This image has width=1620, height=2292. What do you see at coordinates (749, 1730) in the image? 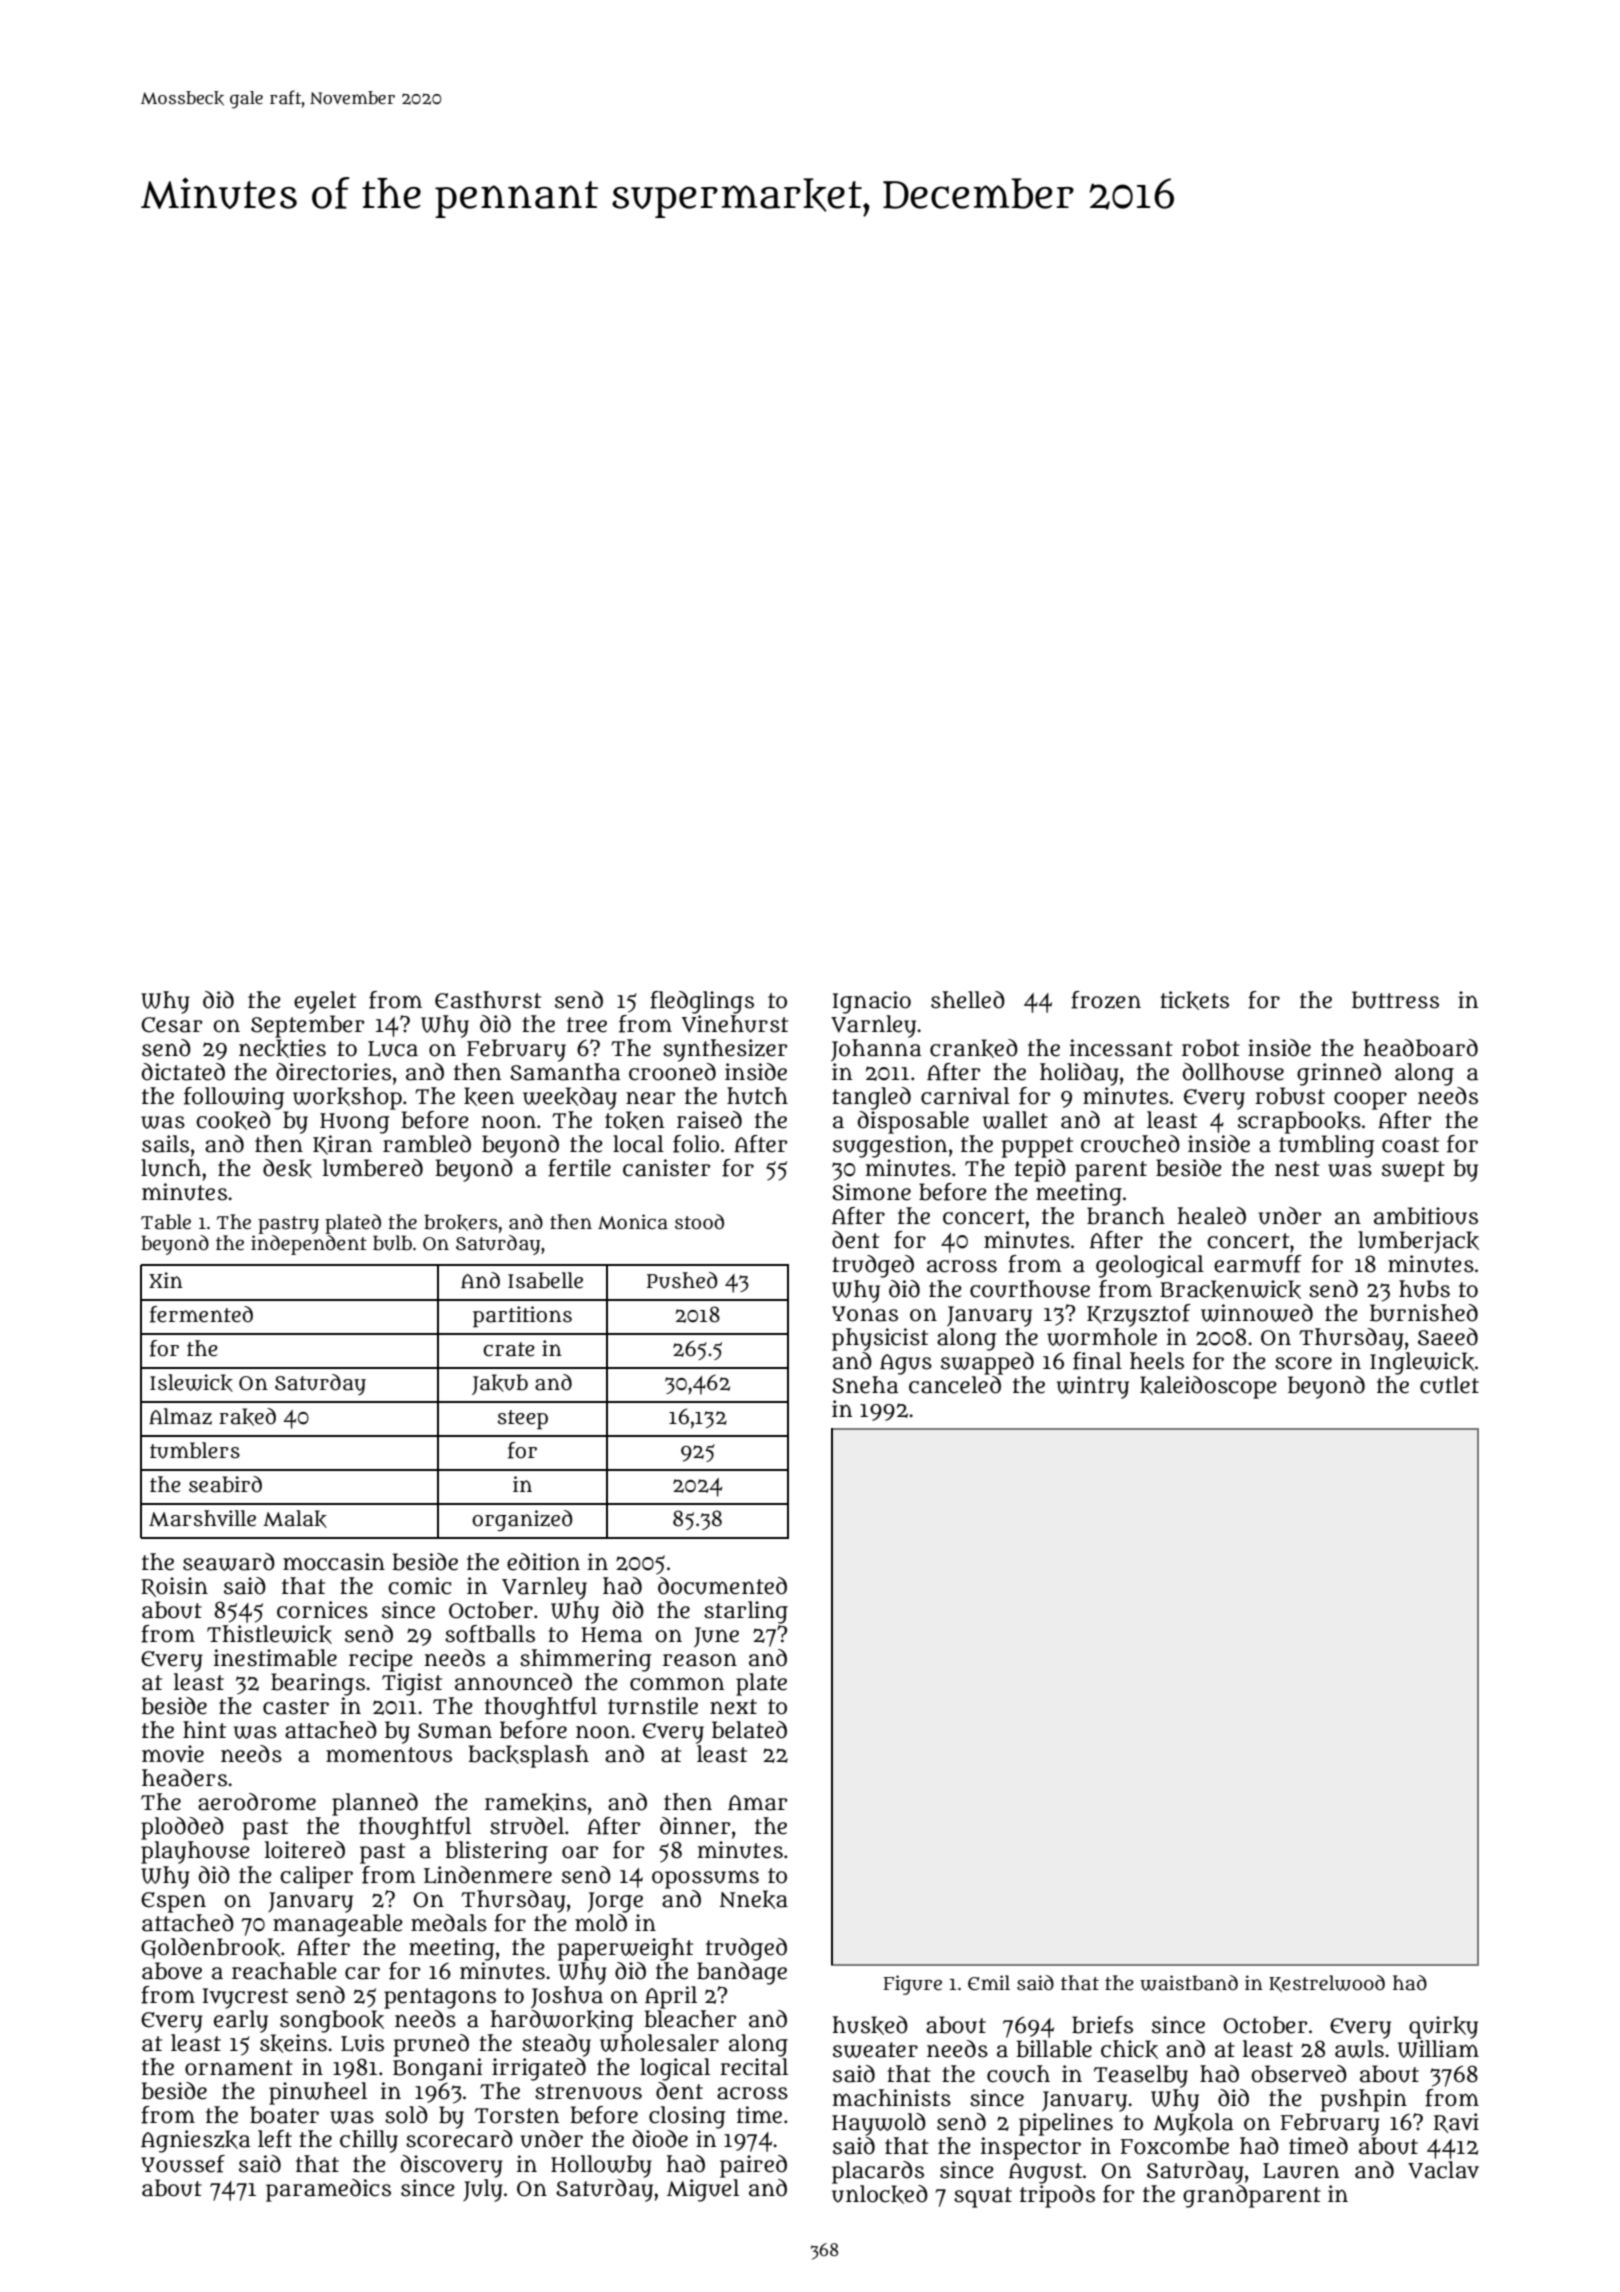
I see `belated` at bounding box center [749, 1730].
